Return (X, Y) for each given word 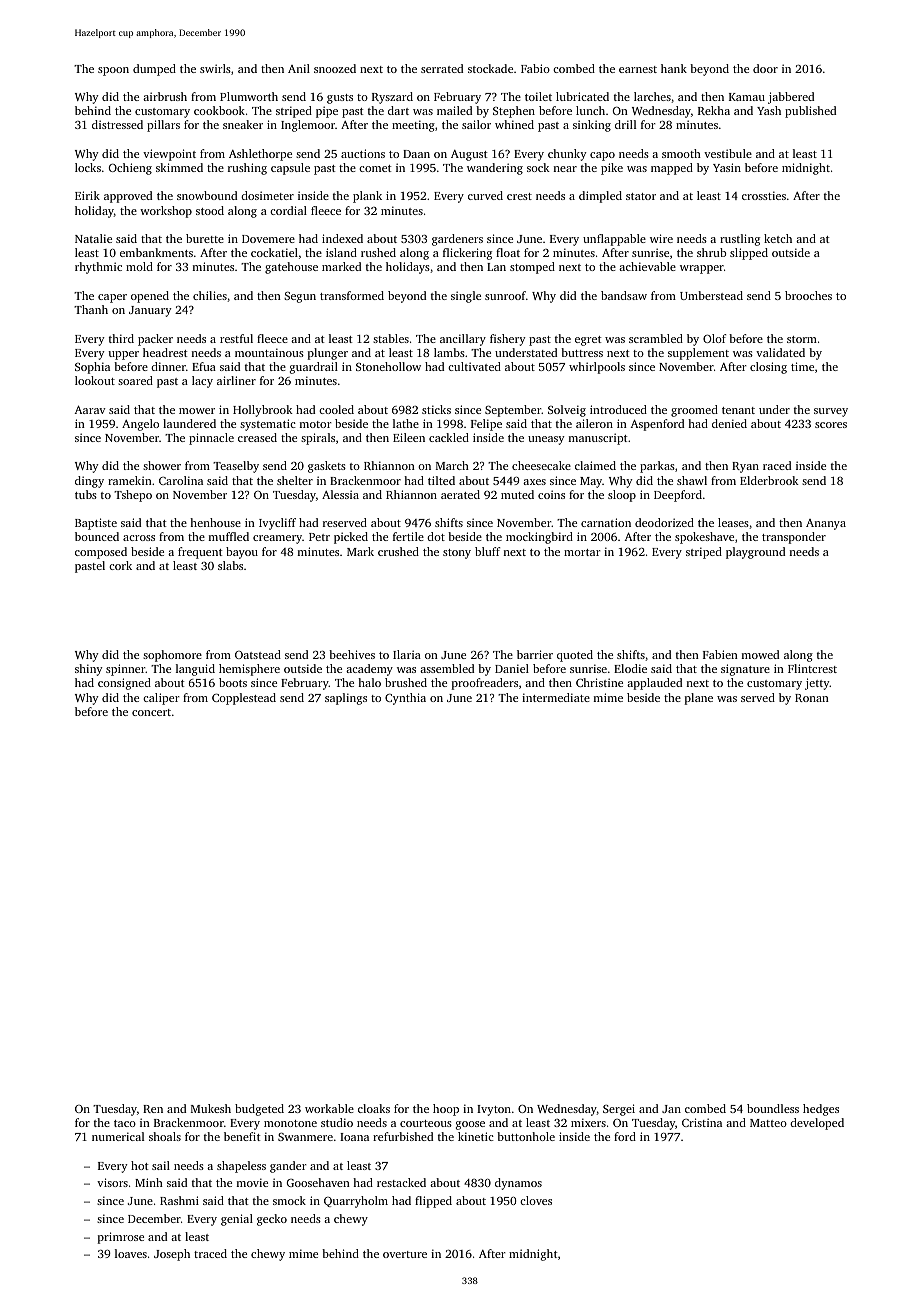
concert (151, 712)
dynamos (518, 1184)
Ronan (812, 698)
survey (831, 412)
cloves (536, 1200)
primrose (120, 1238)
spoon (113, 71)
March (452, 465)
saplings (346, 699)
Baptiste (96, 524)
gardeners (457, 240)
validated (780, 352)
